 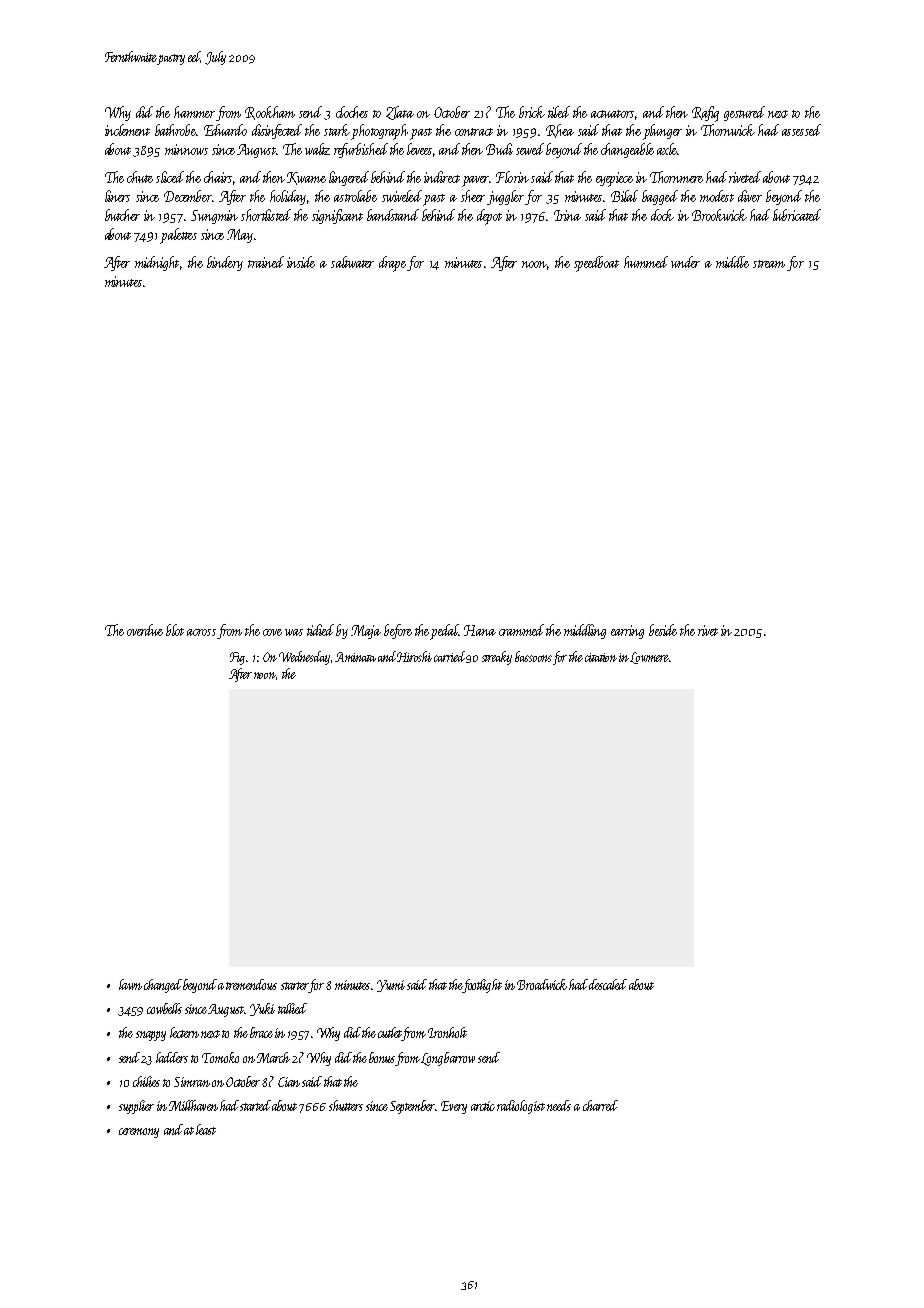 I want to click on Brookwick, so click(x=719, y=215).
